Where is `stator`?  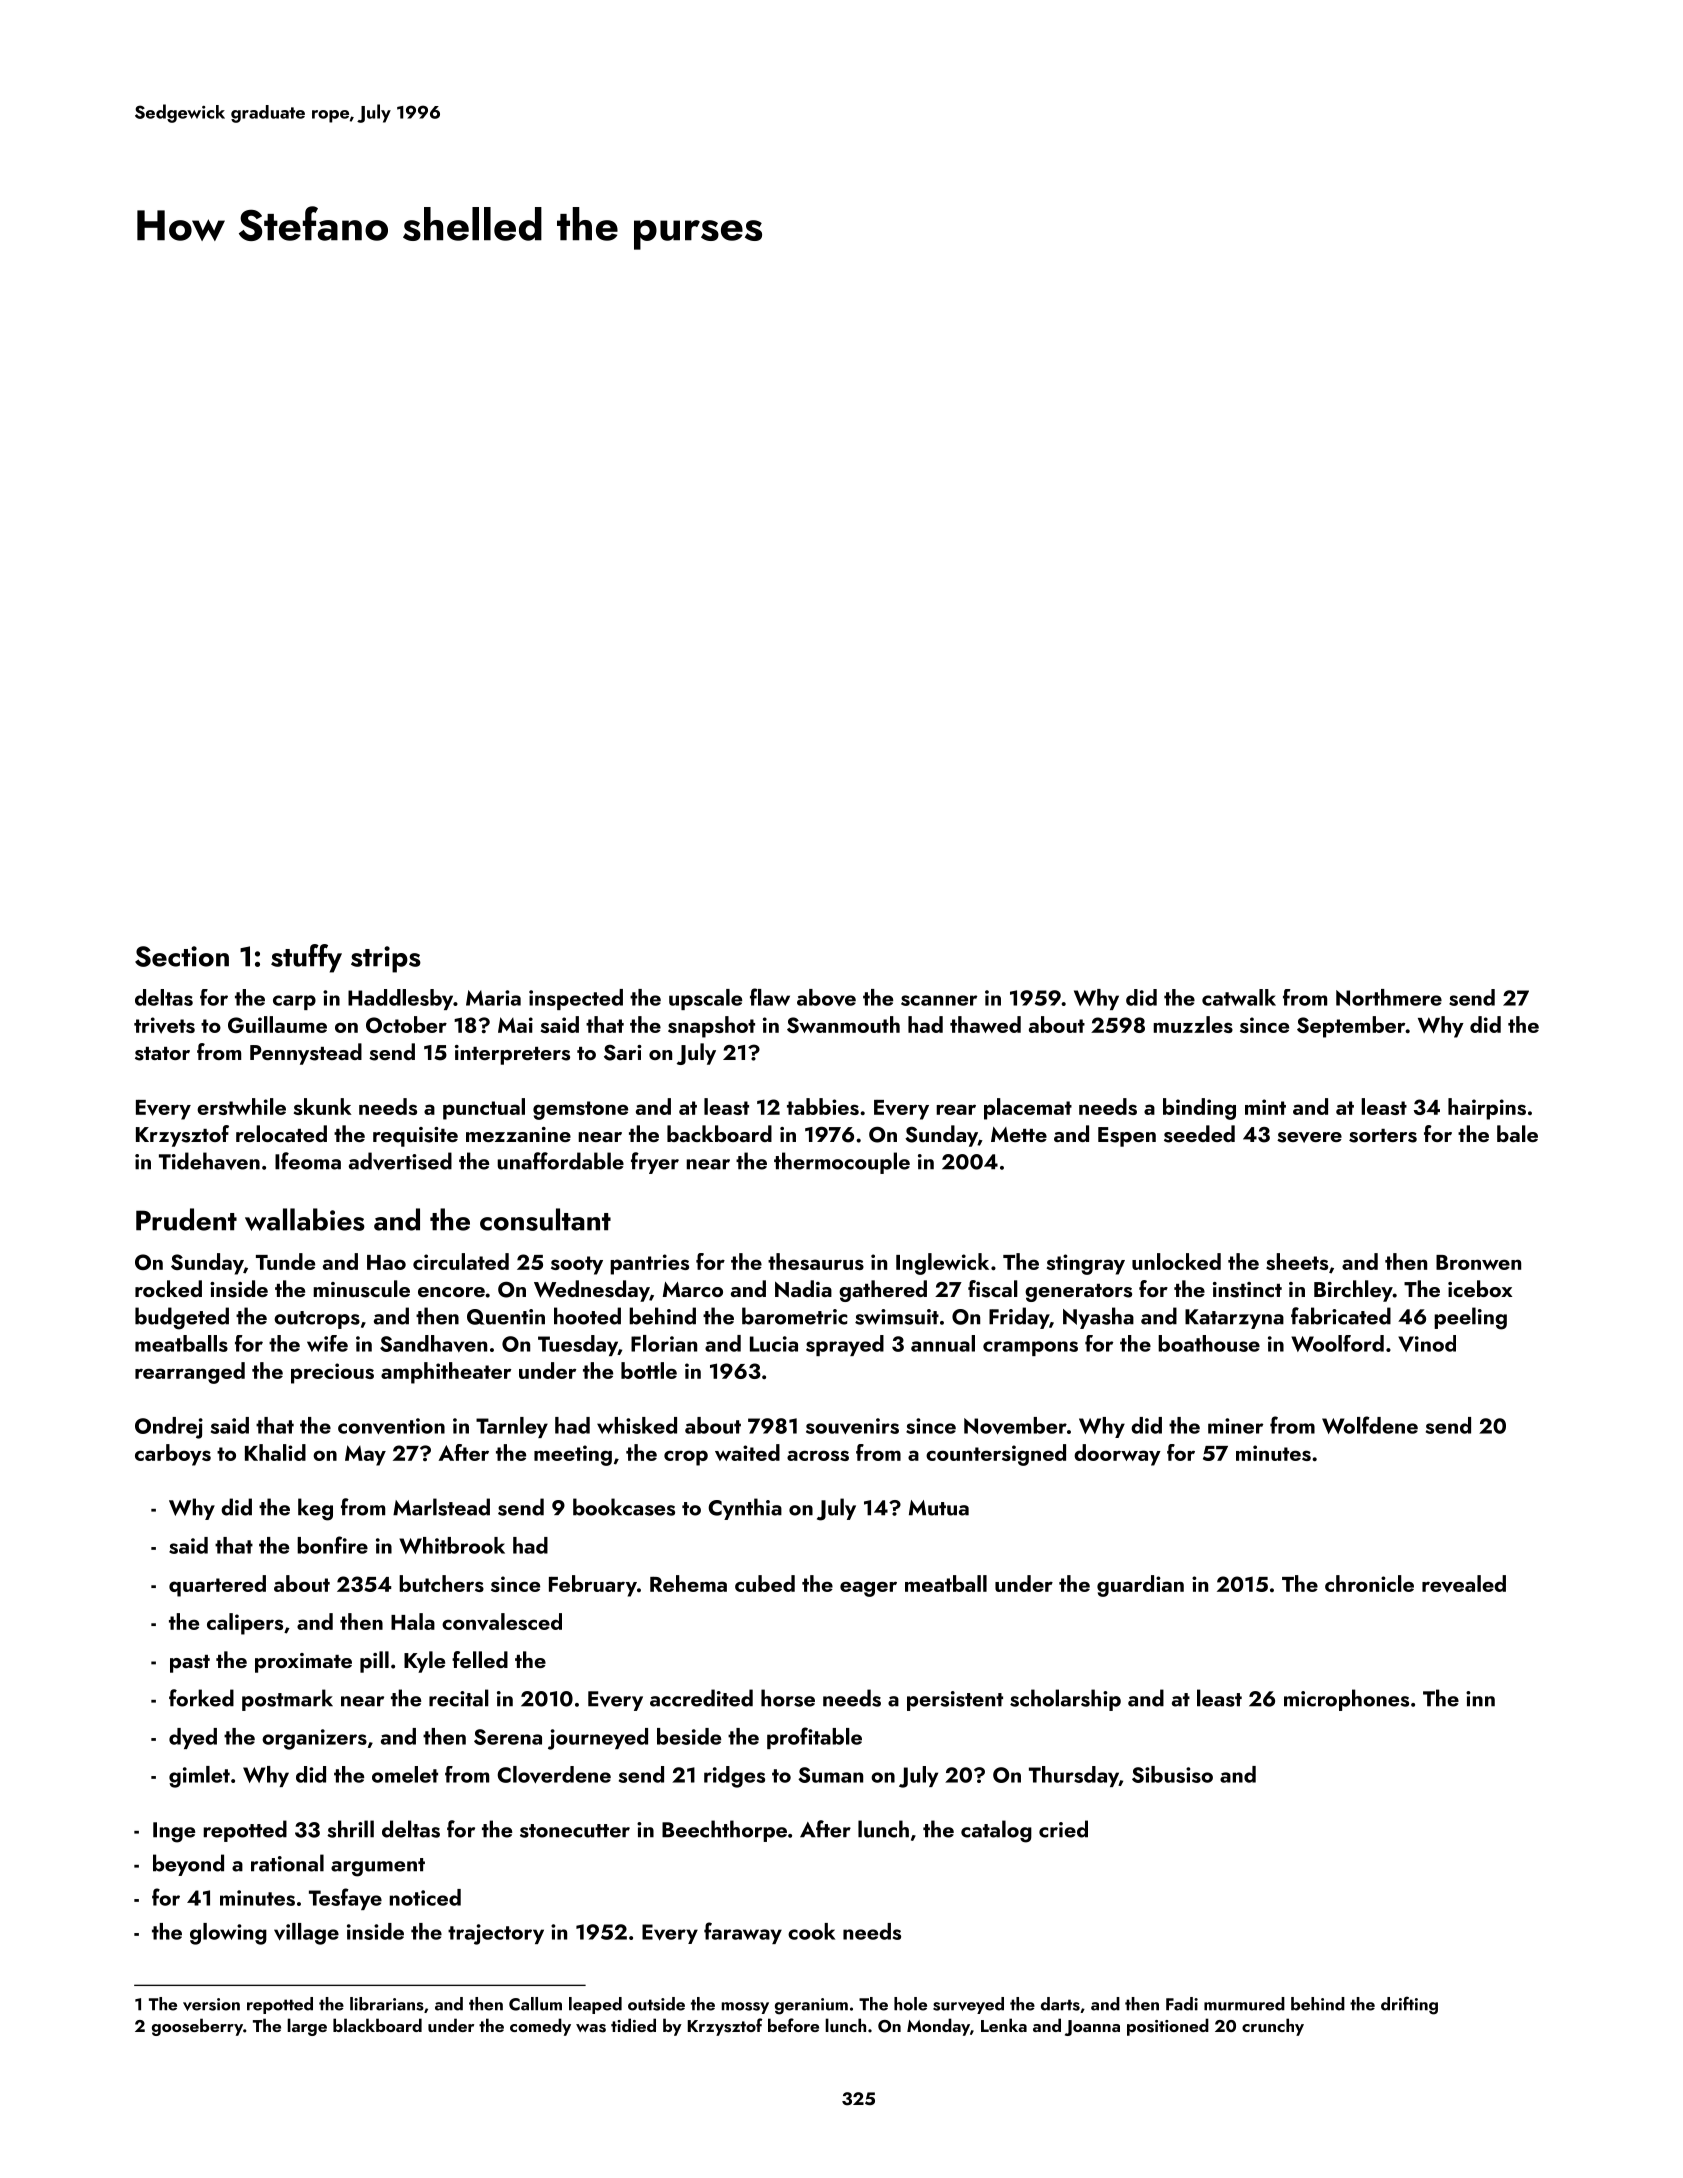
stator is located at coordinates (162, 1054).
